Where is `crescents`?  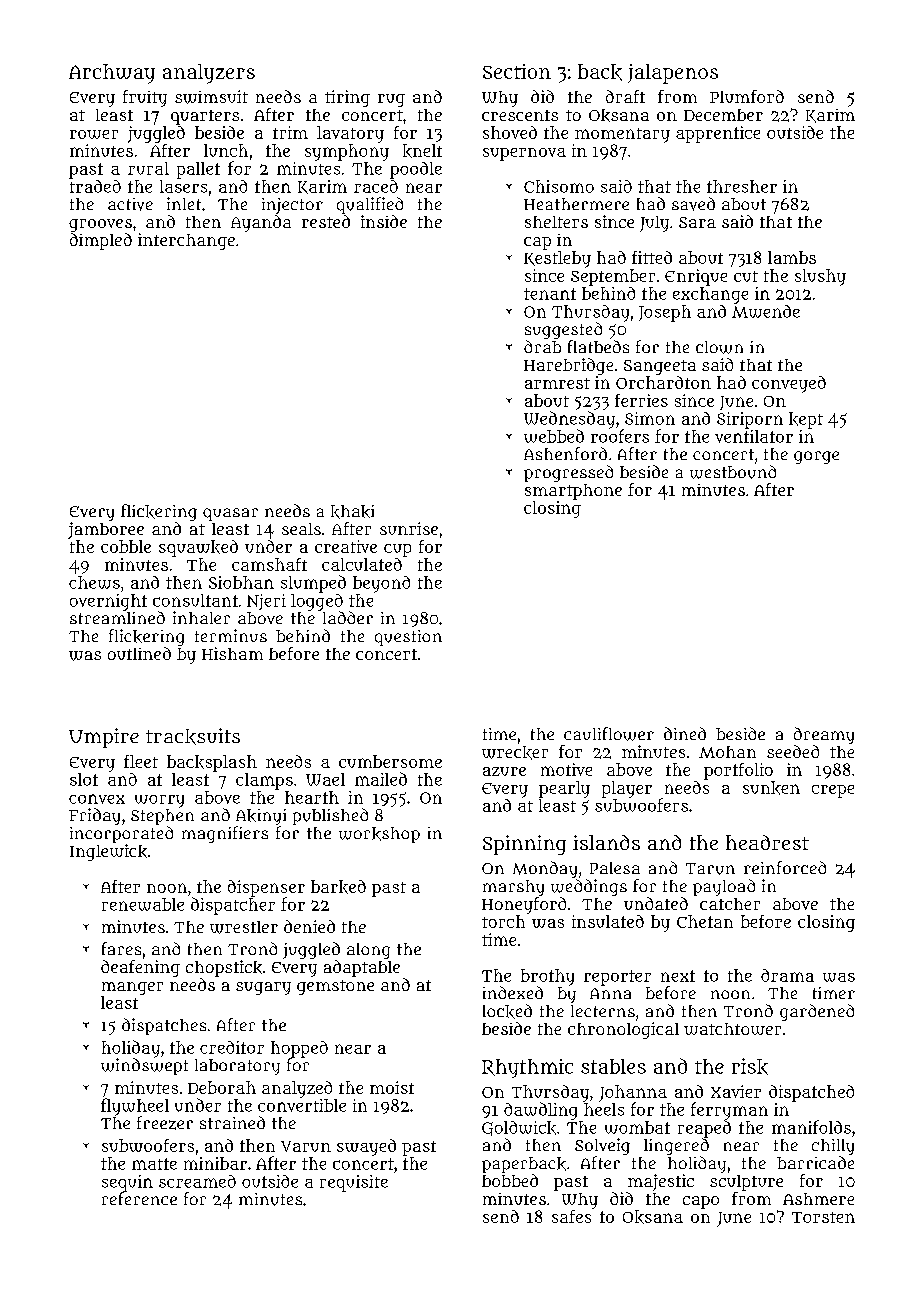
crescents is located at coordinates (520, 115).
